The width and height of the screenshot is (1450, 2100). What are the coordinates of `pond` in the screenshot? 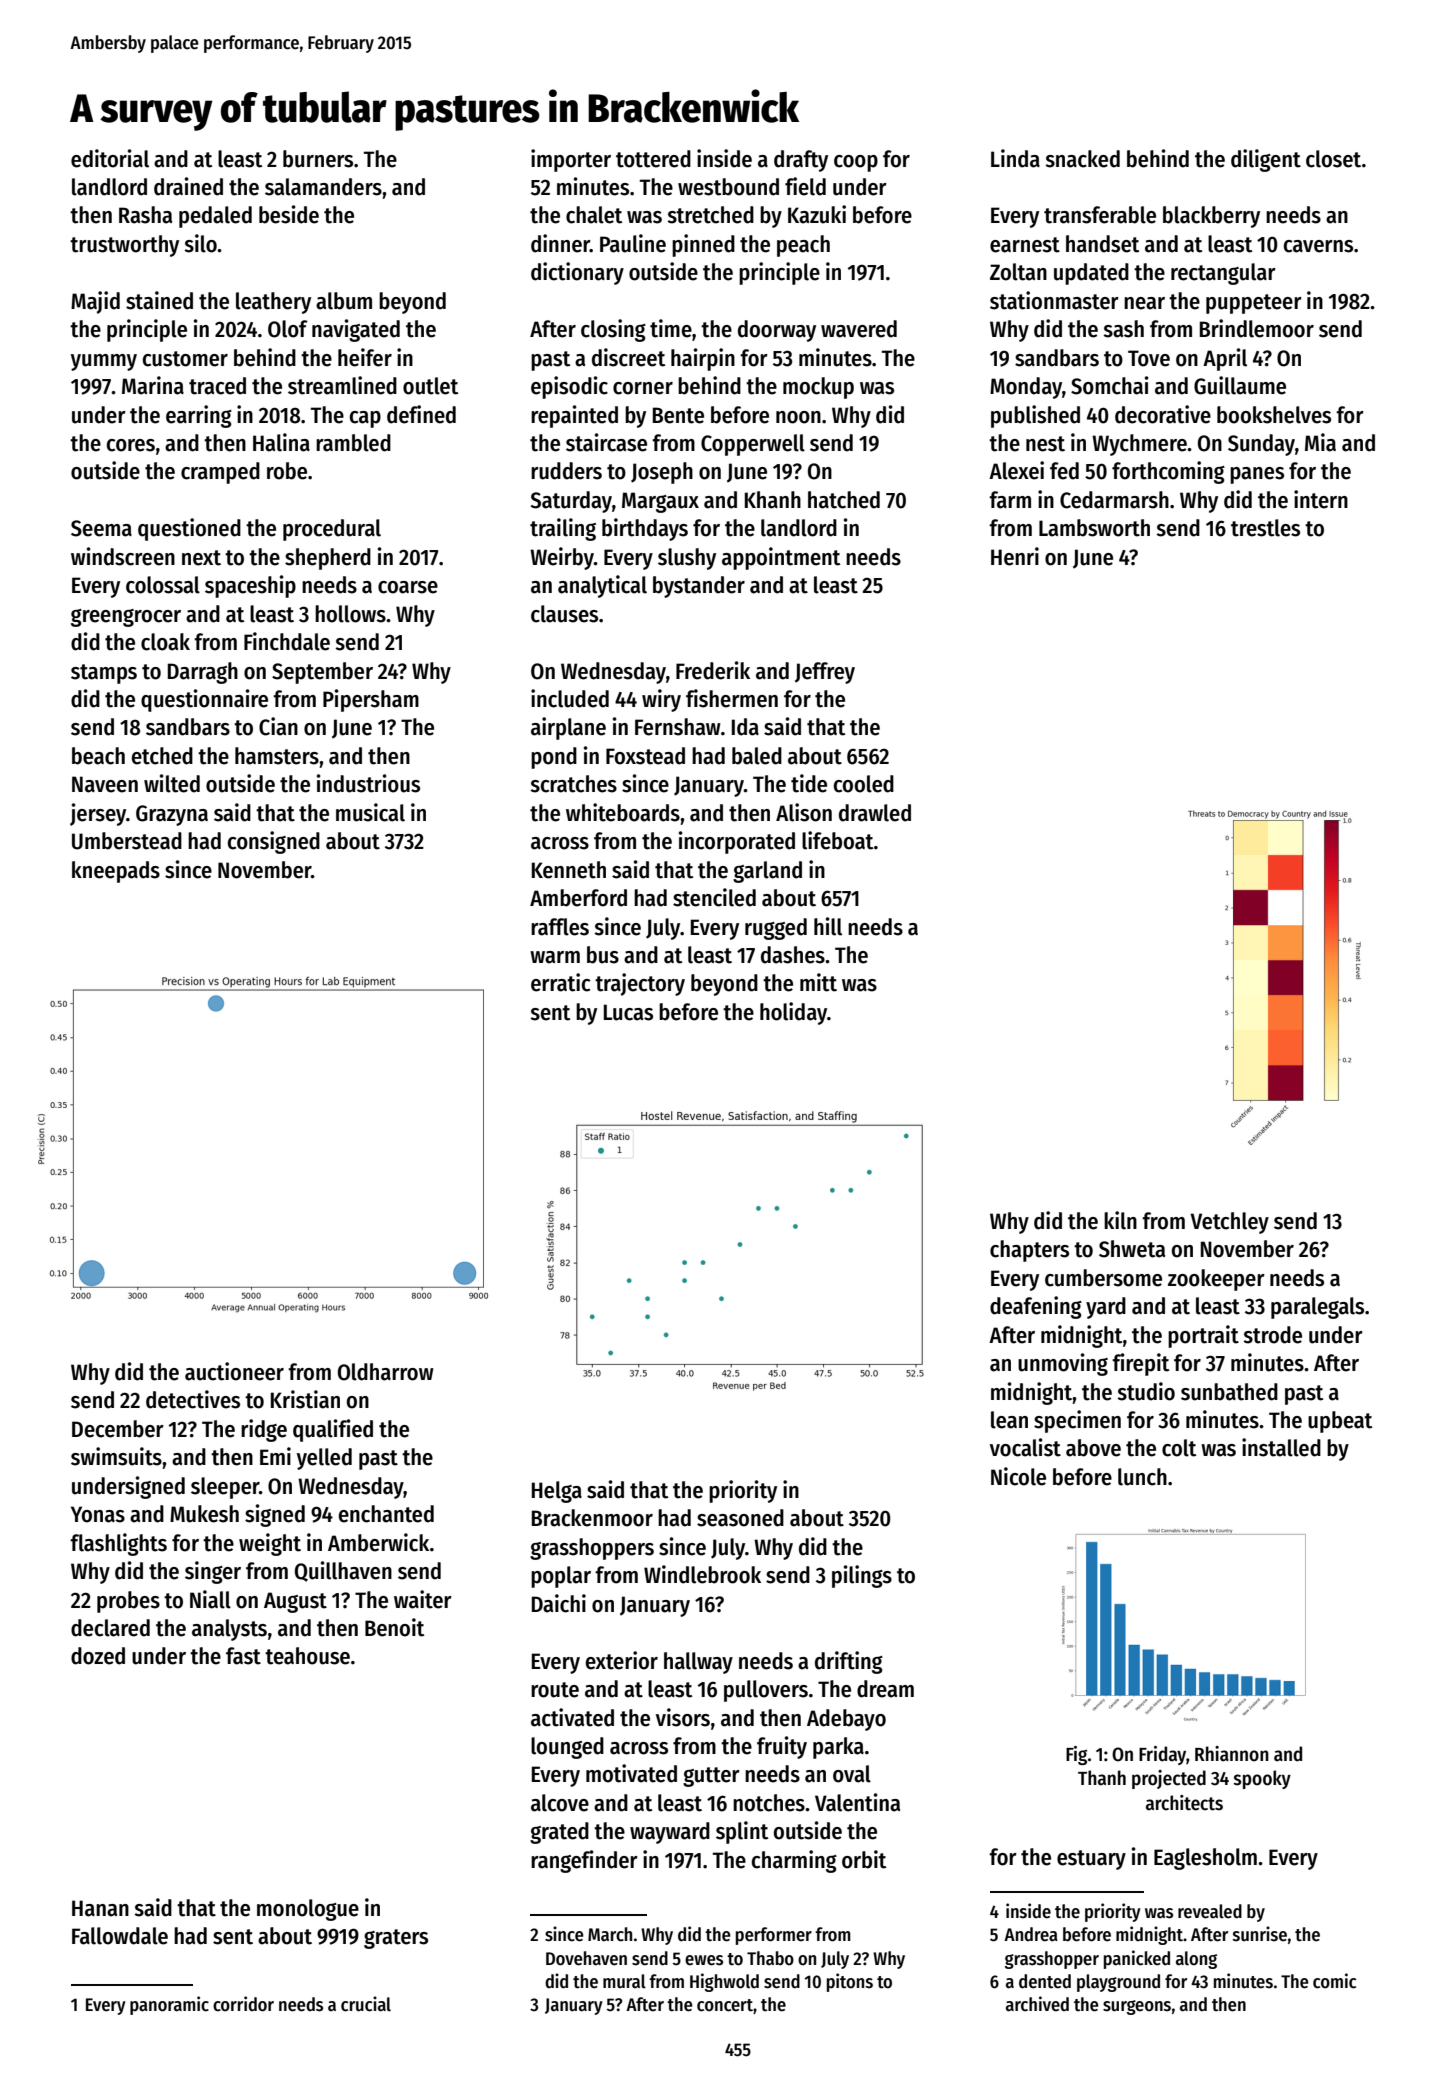 It's located at (554, 758).
